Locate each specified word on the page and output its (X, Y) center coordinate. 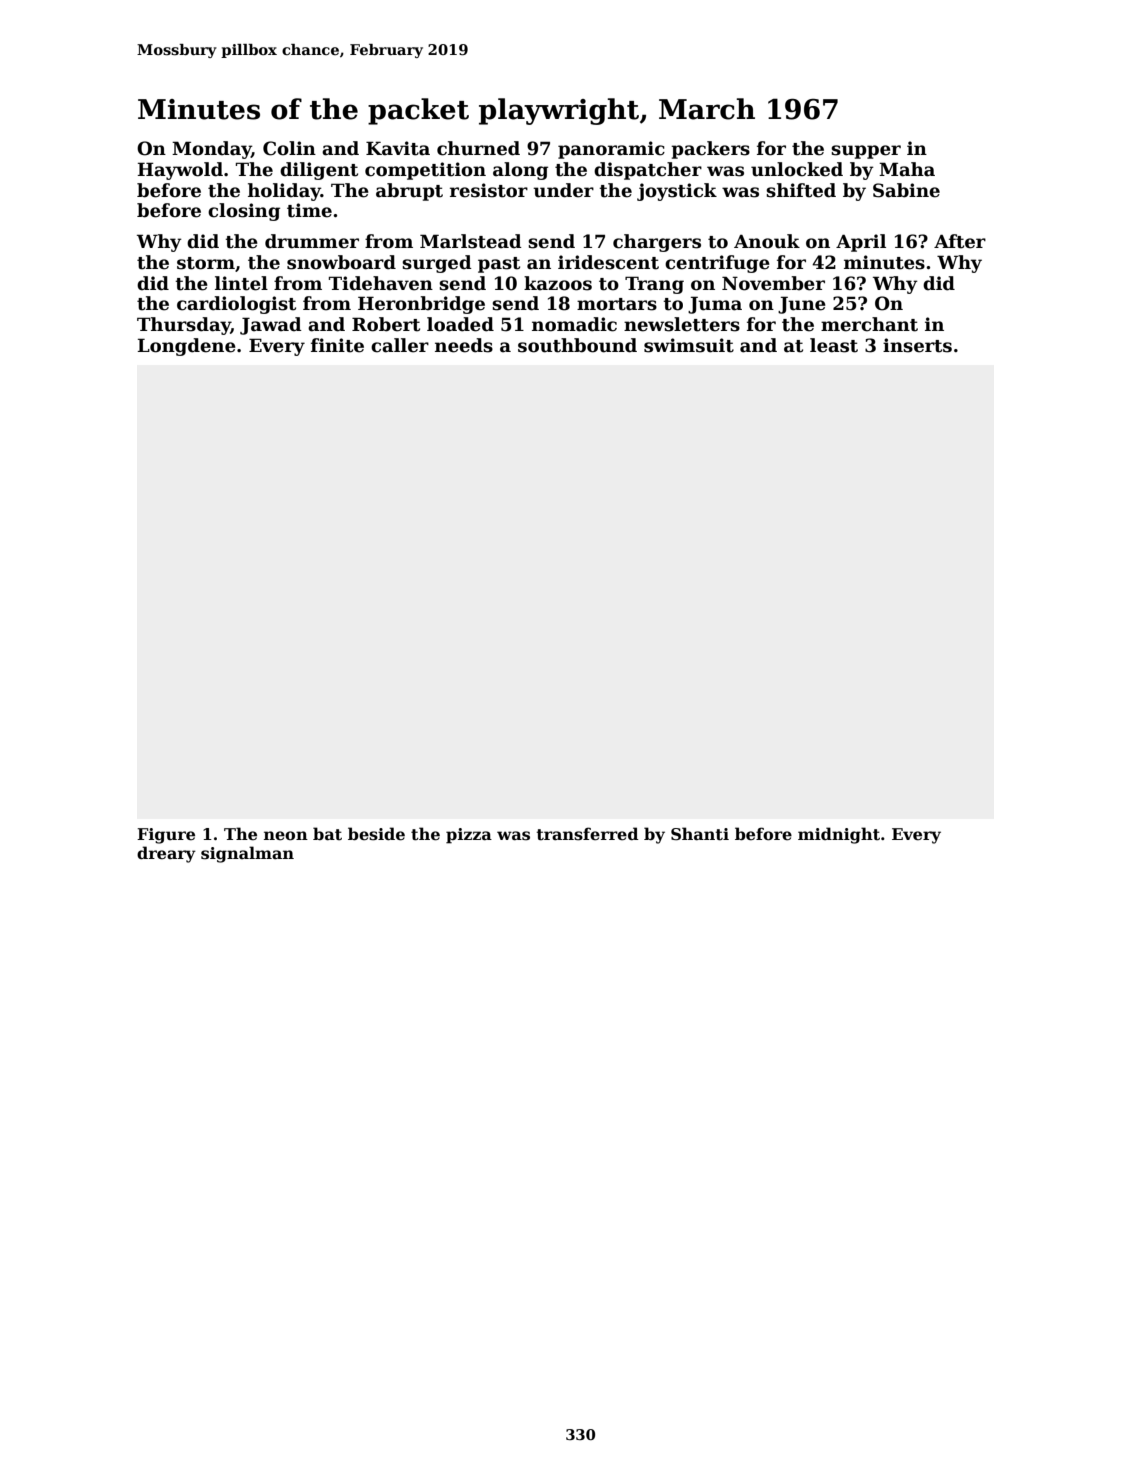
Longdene (187, 347)
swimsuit (689, 345)
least (834, 345)
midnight (839, 835)
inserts (917, 345)
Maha (907, 169)
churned (478, 148)
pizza (469, 836)
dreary (166, 854)
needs (464, 345)
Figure (166, 836)
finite (337, 345)
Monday (212, 150)
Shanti (700, 834)
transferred (588, 834)
